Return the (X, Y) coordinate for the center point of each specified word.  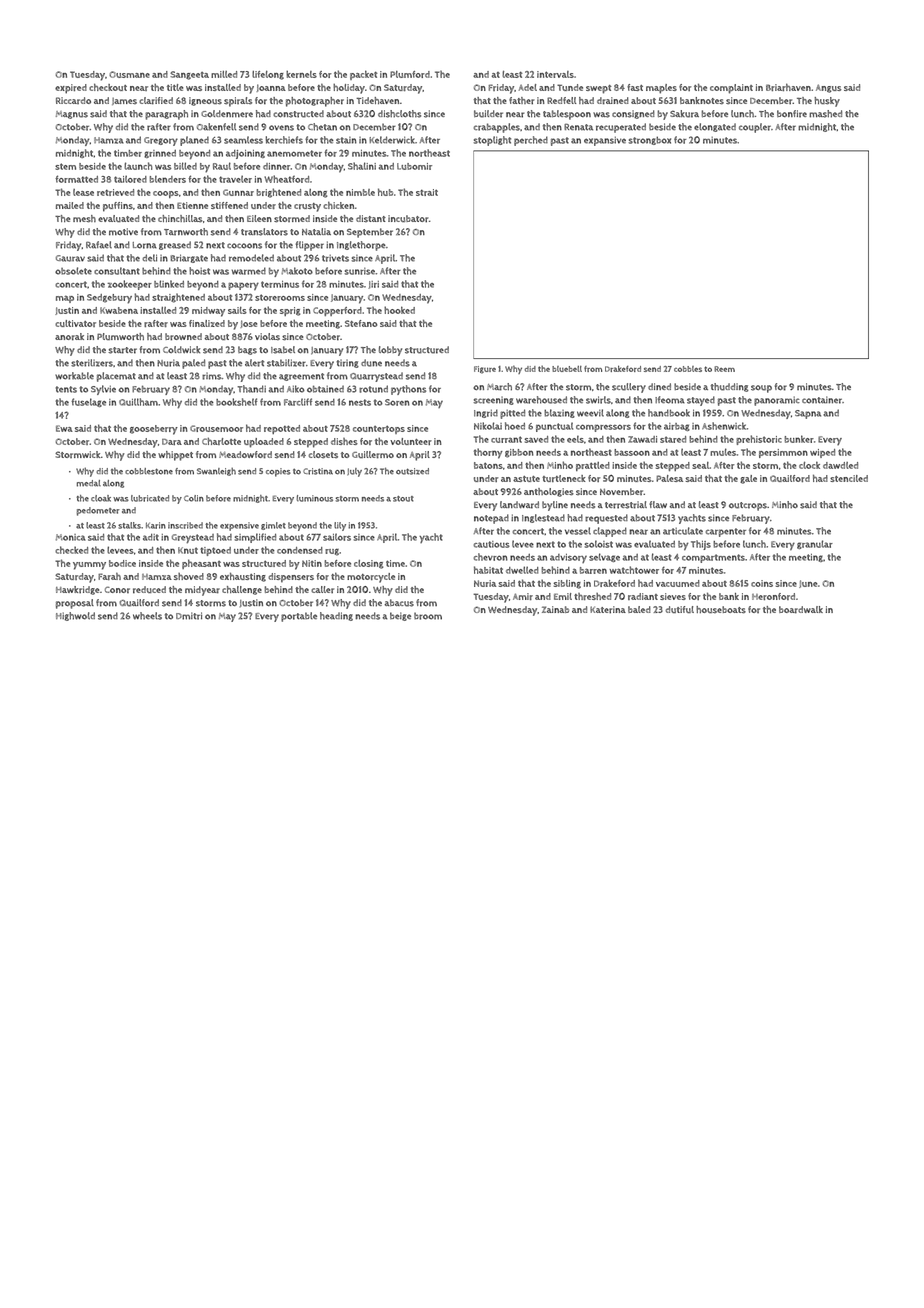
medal (89, 483)
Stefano (361, 323)
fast (635, 87)
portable (299, 617)
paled (193, 364)
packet (363, 75)
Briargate (189, 258)
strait (427, 192)
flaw (658, 504)
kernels (301, 74)
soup (761, 389)
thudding (730, 387)
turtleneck (563, 478)
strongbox (650, 140)
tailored (130, 179)
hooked (399, 310)
